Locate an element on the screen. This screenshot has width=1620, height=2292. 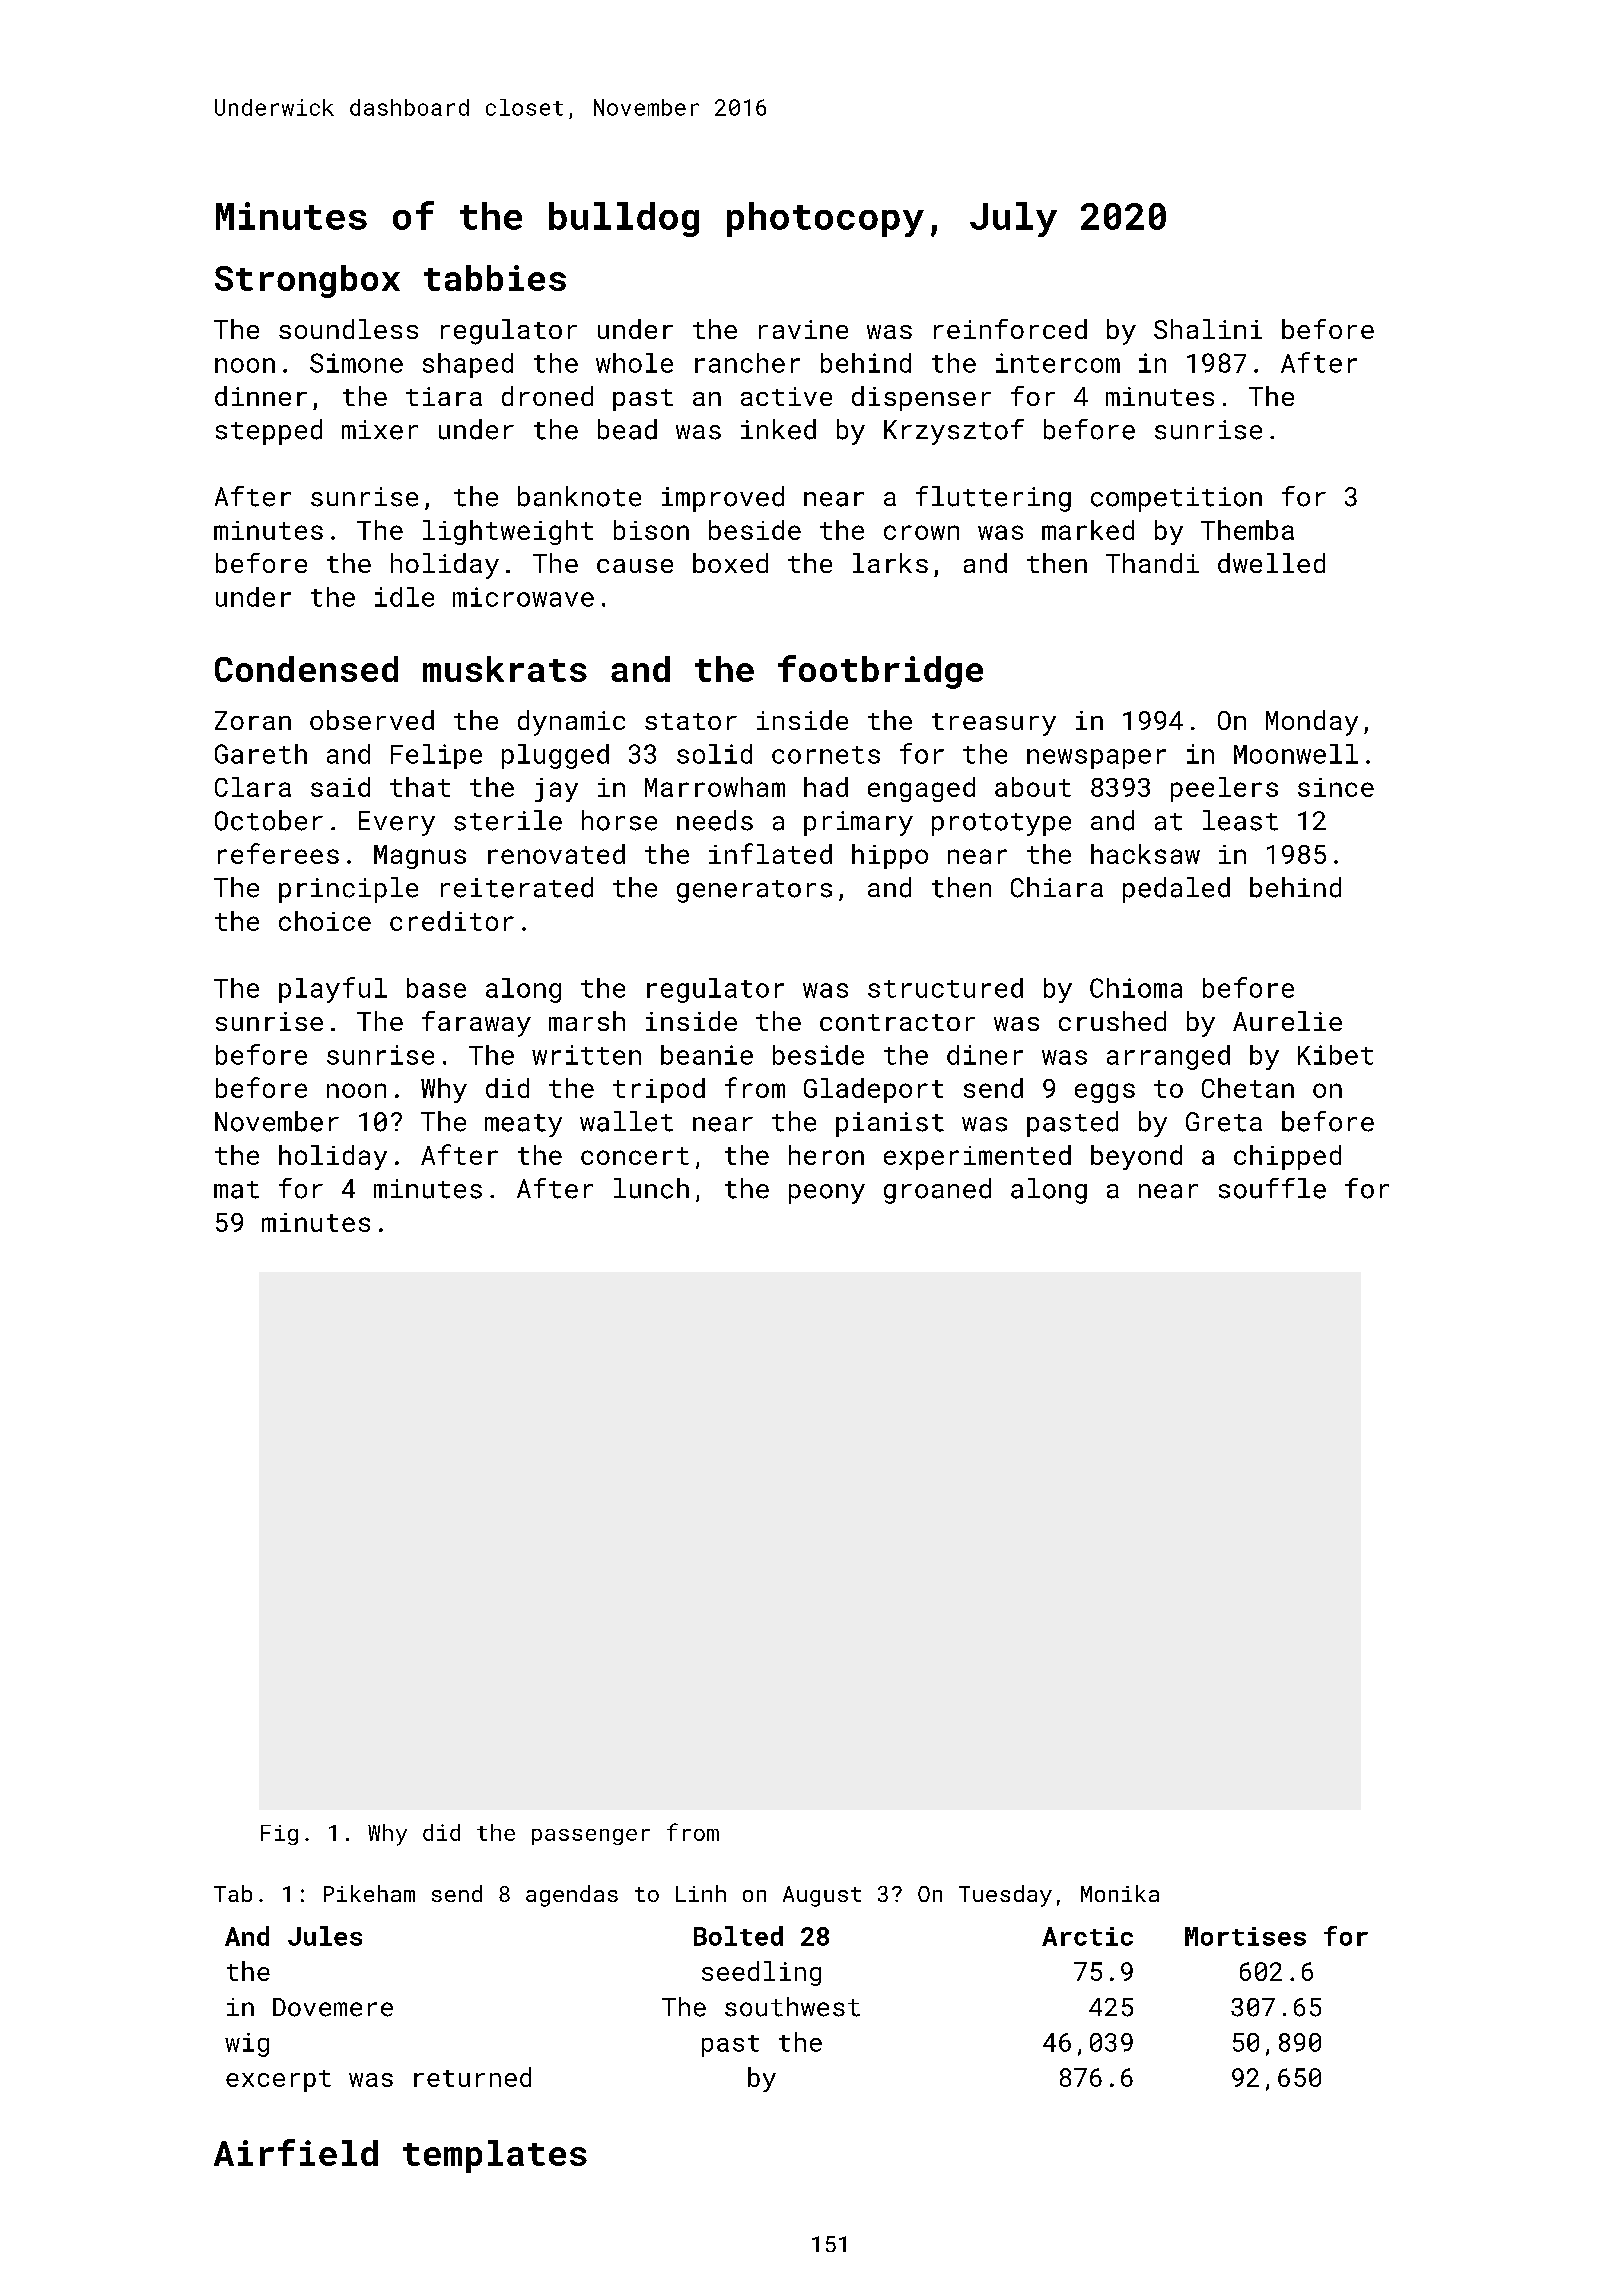
Arctic is located at coordinates (1087, 1936).
